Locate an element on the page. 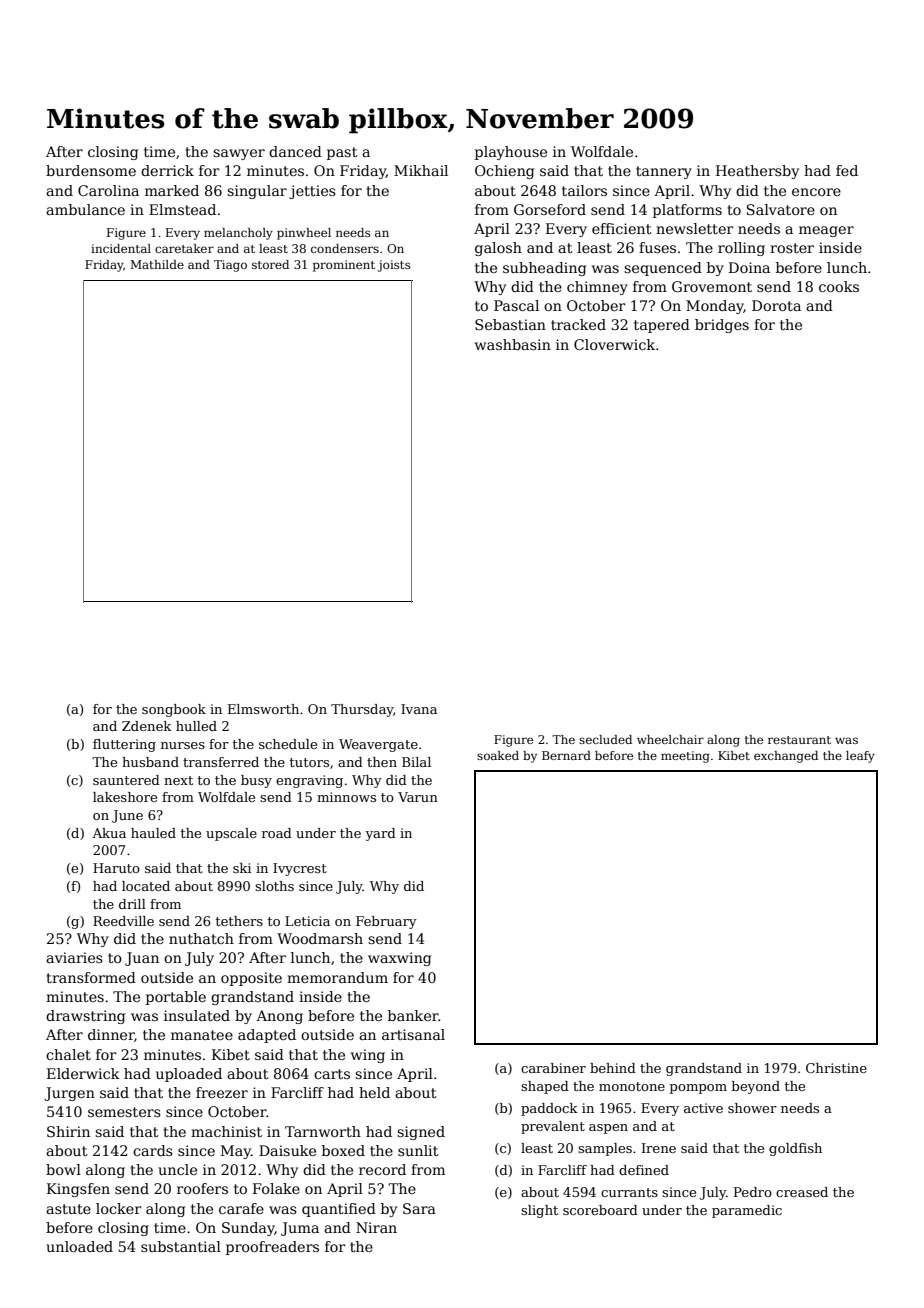 Image resolution: width=924 pixels, height=1308 pixels. Cloverwick is located at coordinates (614, 344).
